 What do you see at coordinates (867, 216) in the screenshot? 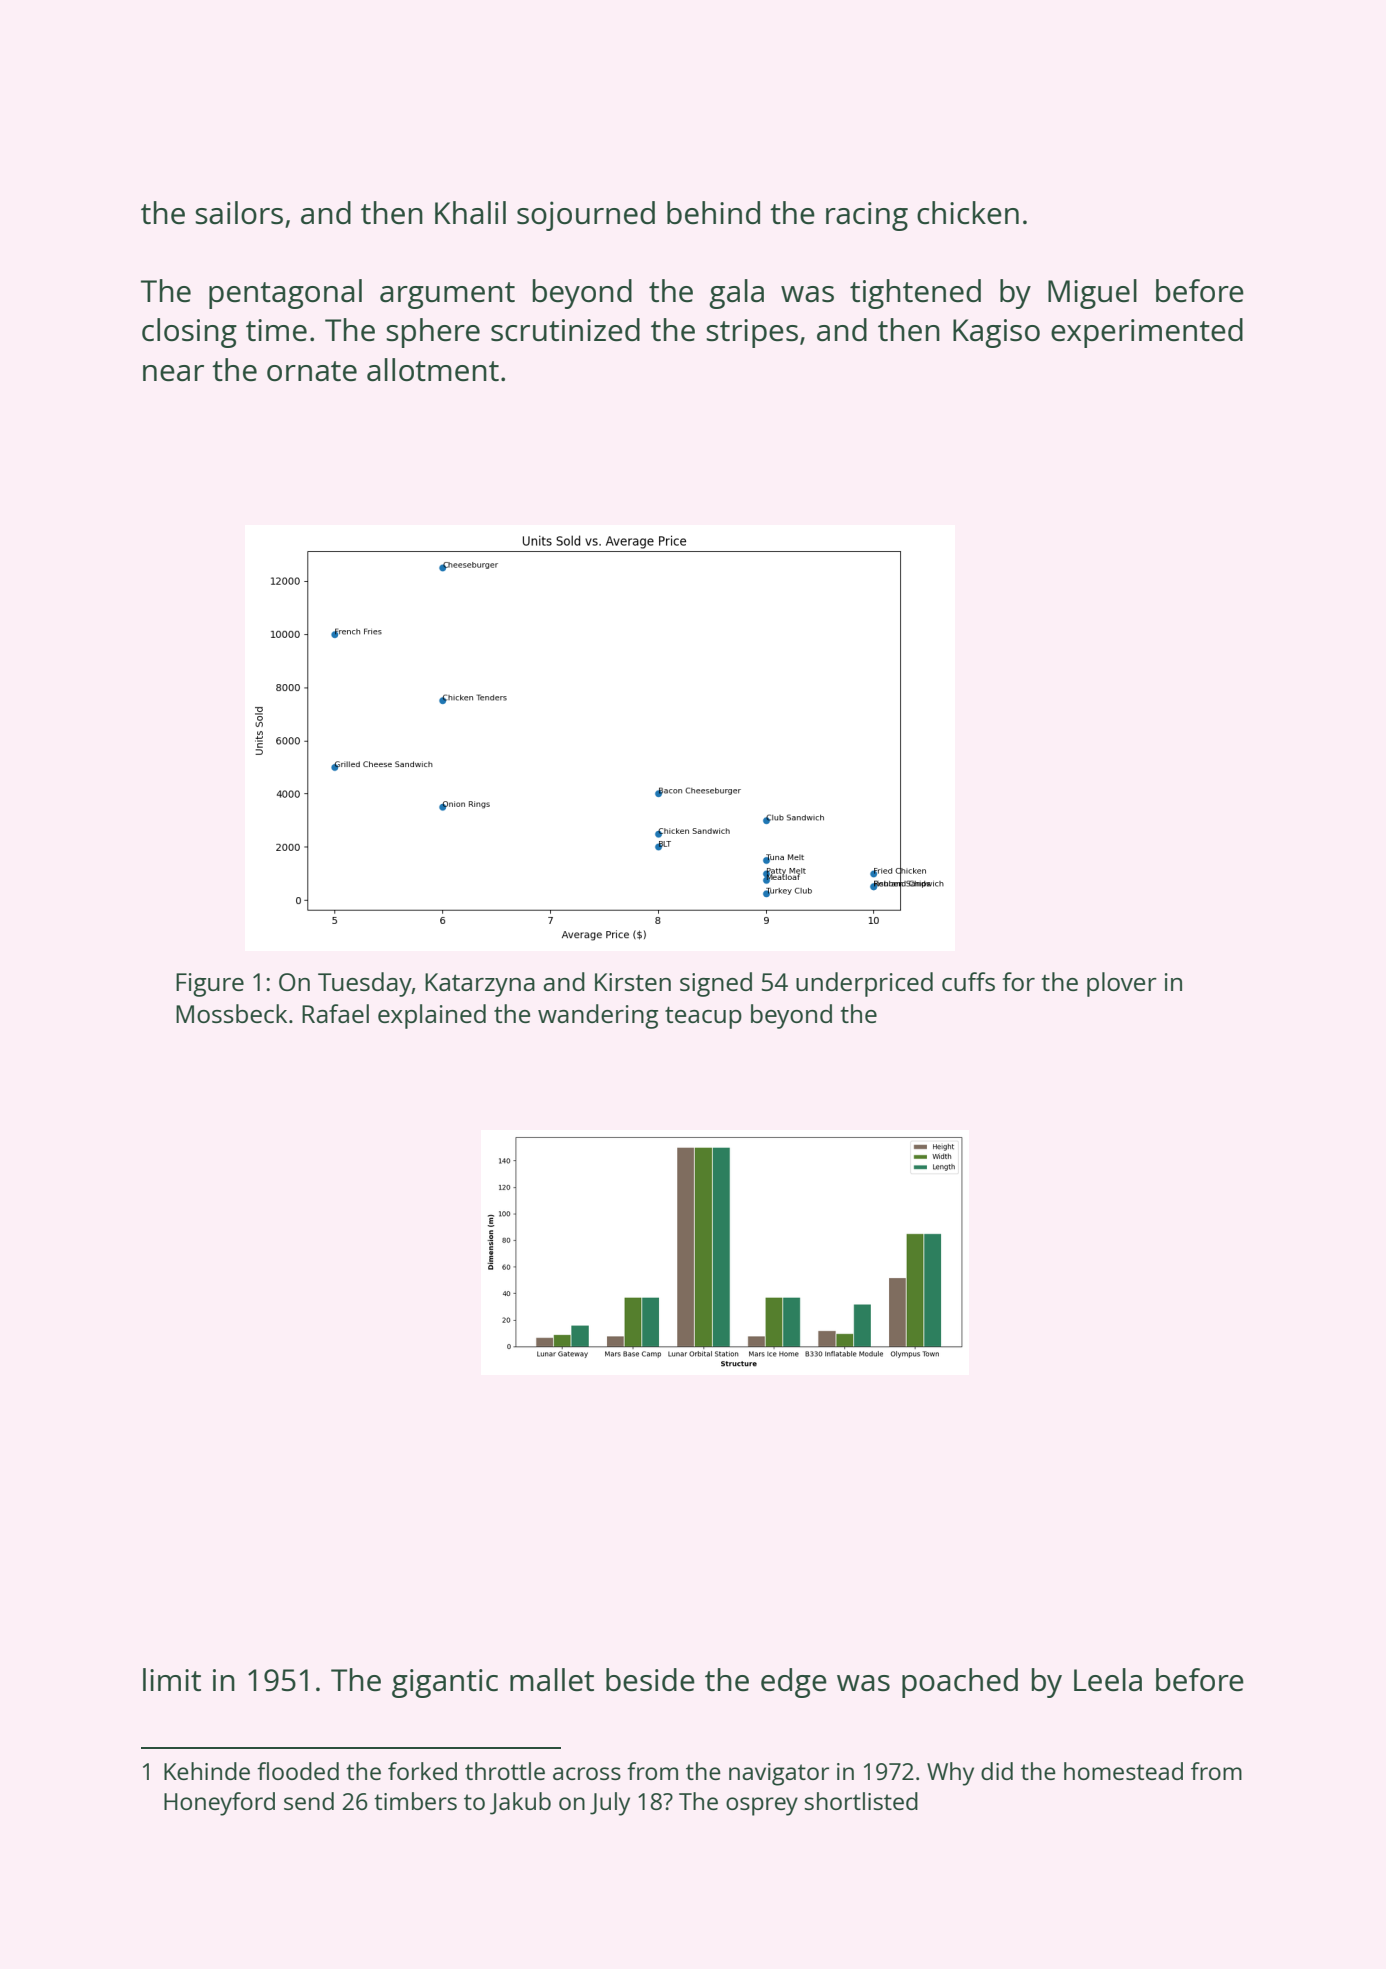
I see `racing` at bounding box center [867, 216].
